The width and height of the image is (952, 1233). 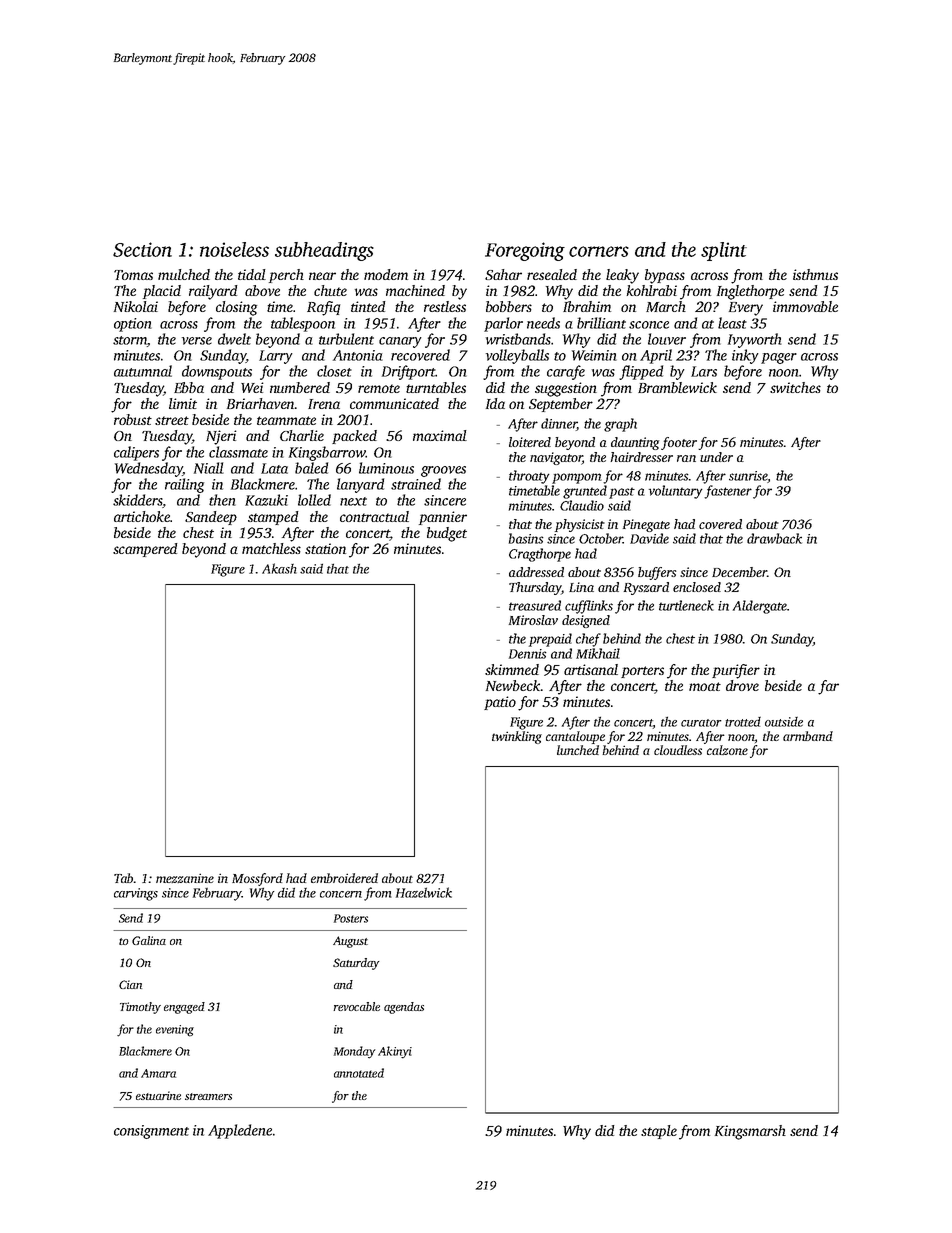 What do you see at coordinates (436, 387) in the image?
I see `turntables` at bounding box center [436, 387].
